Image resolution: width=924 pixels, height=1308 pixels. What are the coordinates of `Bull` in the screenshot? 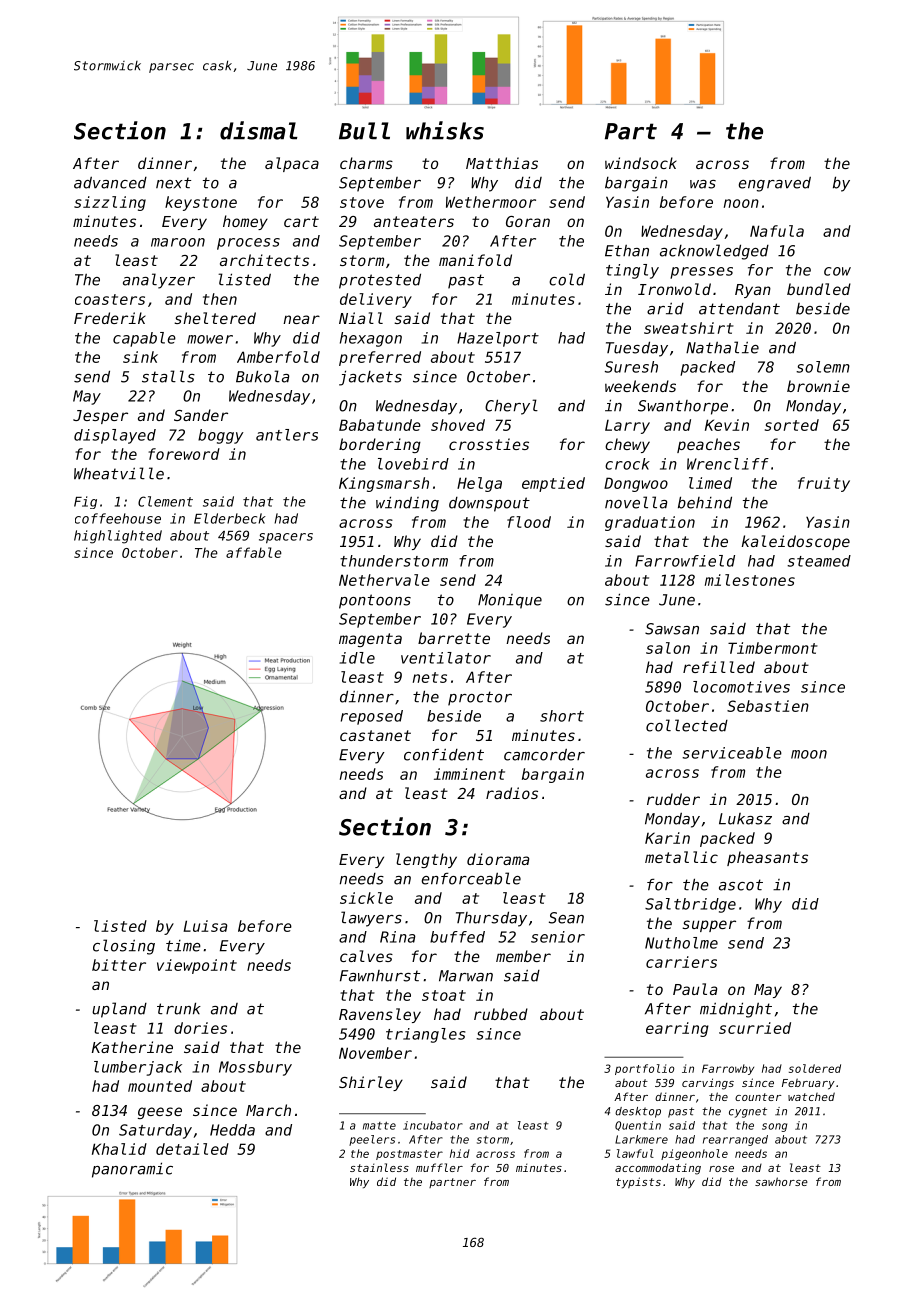 It's located at (364, 131).
